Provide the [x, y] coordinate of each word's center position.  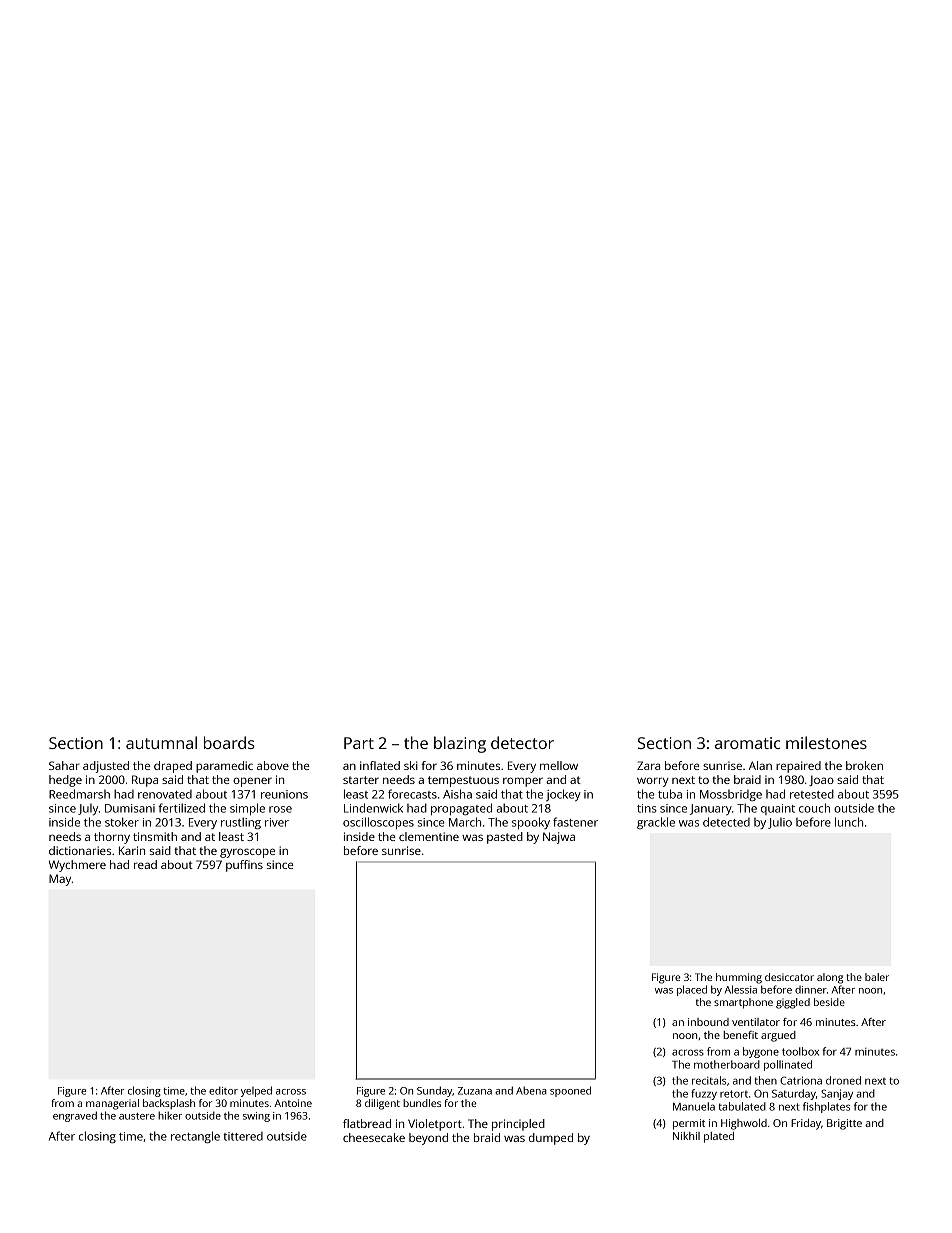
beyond [428, 1139]
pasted [505, 838]
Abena [531, 1090]
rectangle [195, 1137]
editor [223, 1090]
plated [719, 1137]
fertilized [182, 808]
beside [829, 1002]
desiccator [789, 977]
